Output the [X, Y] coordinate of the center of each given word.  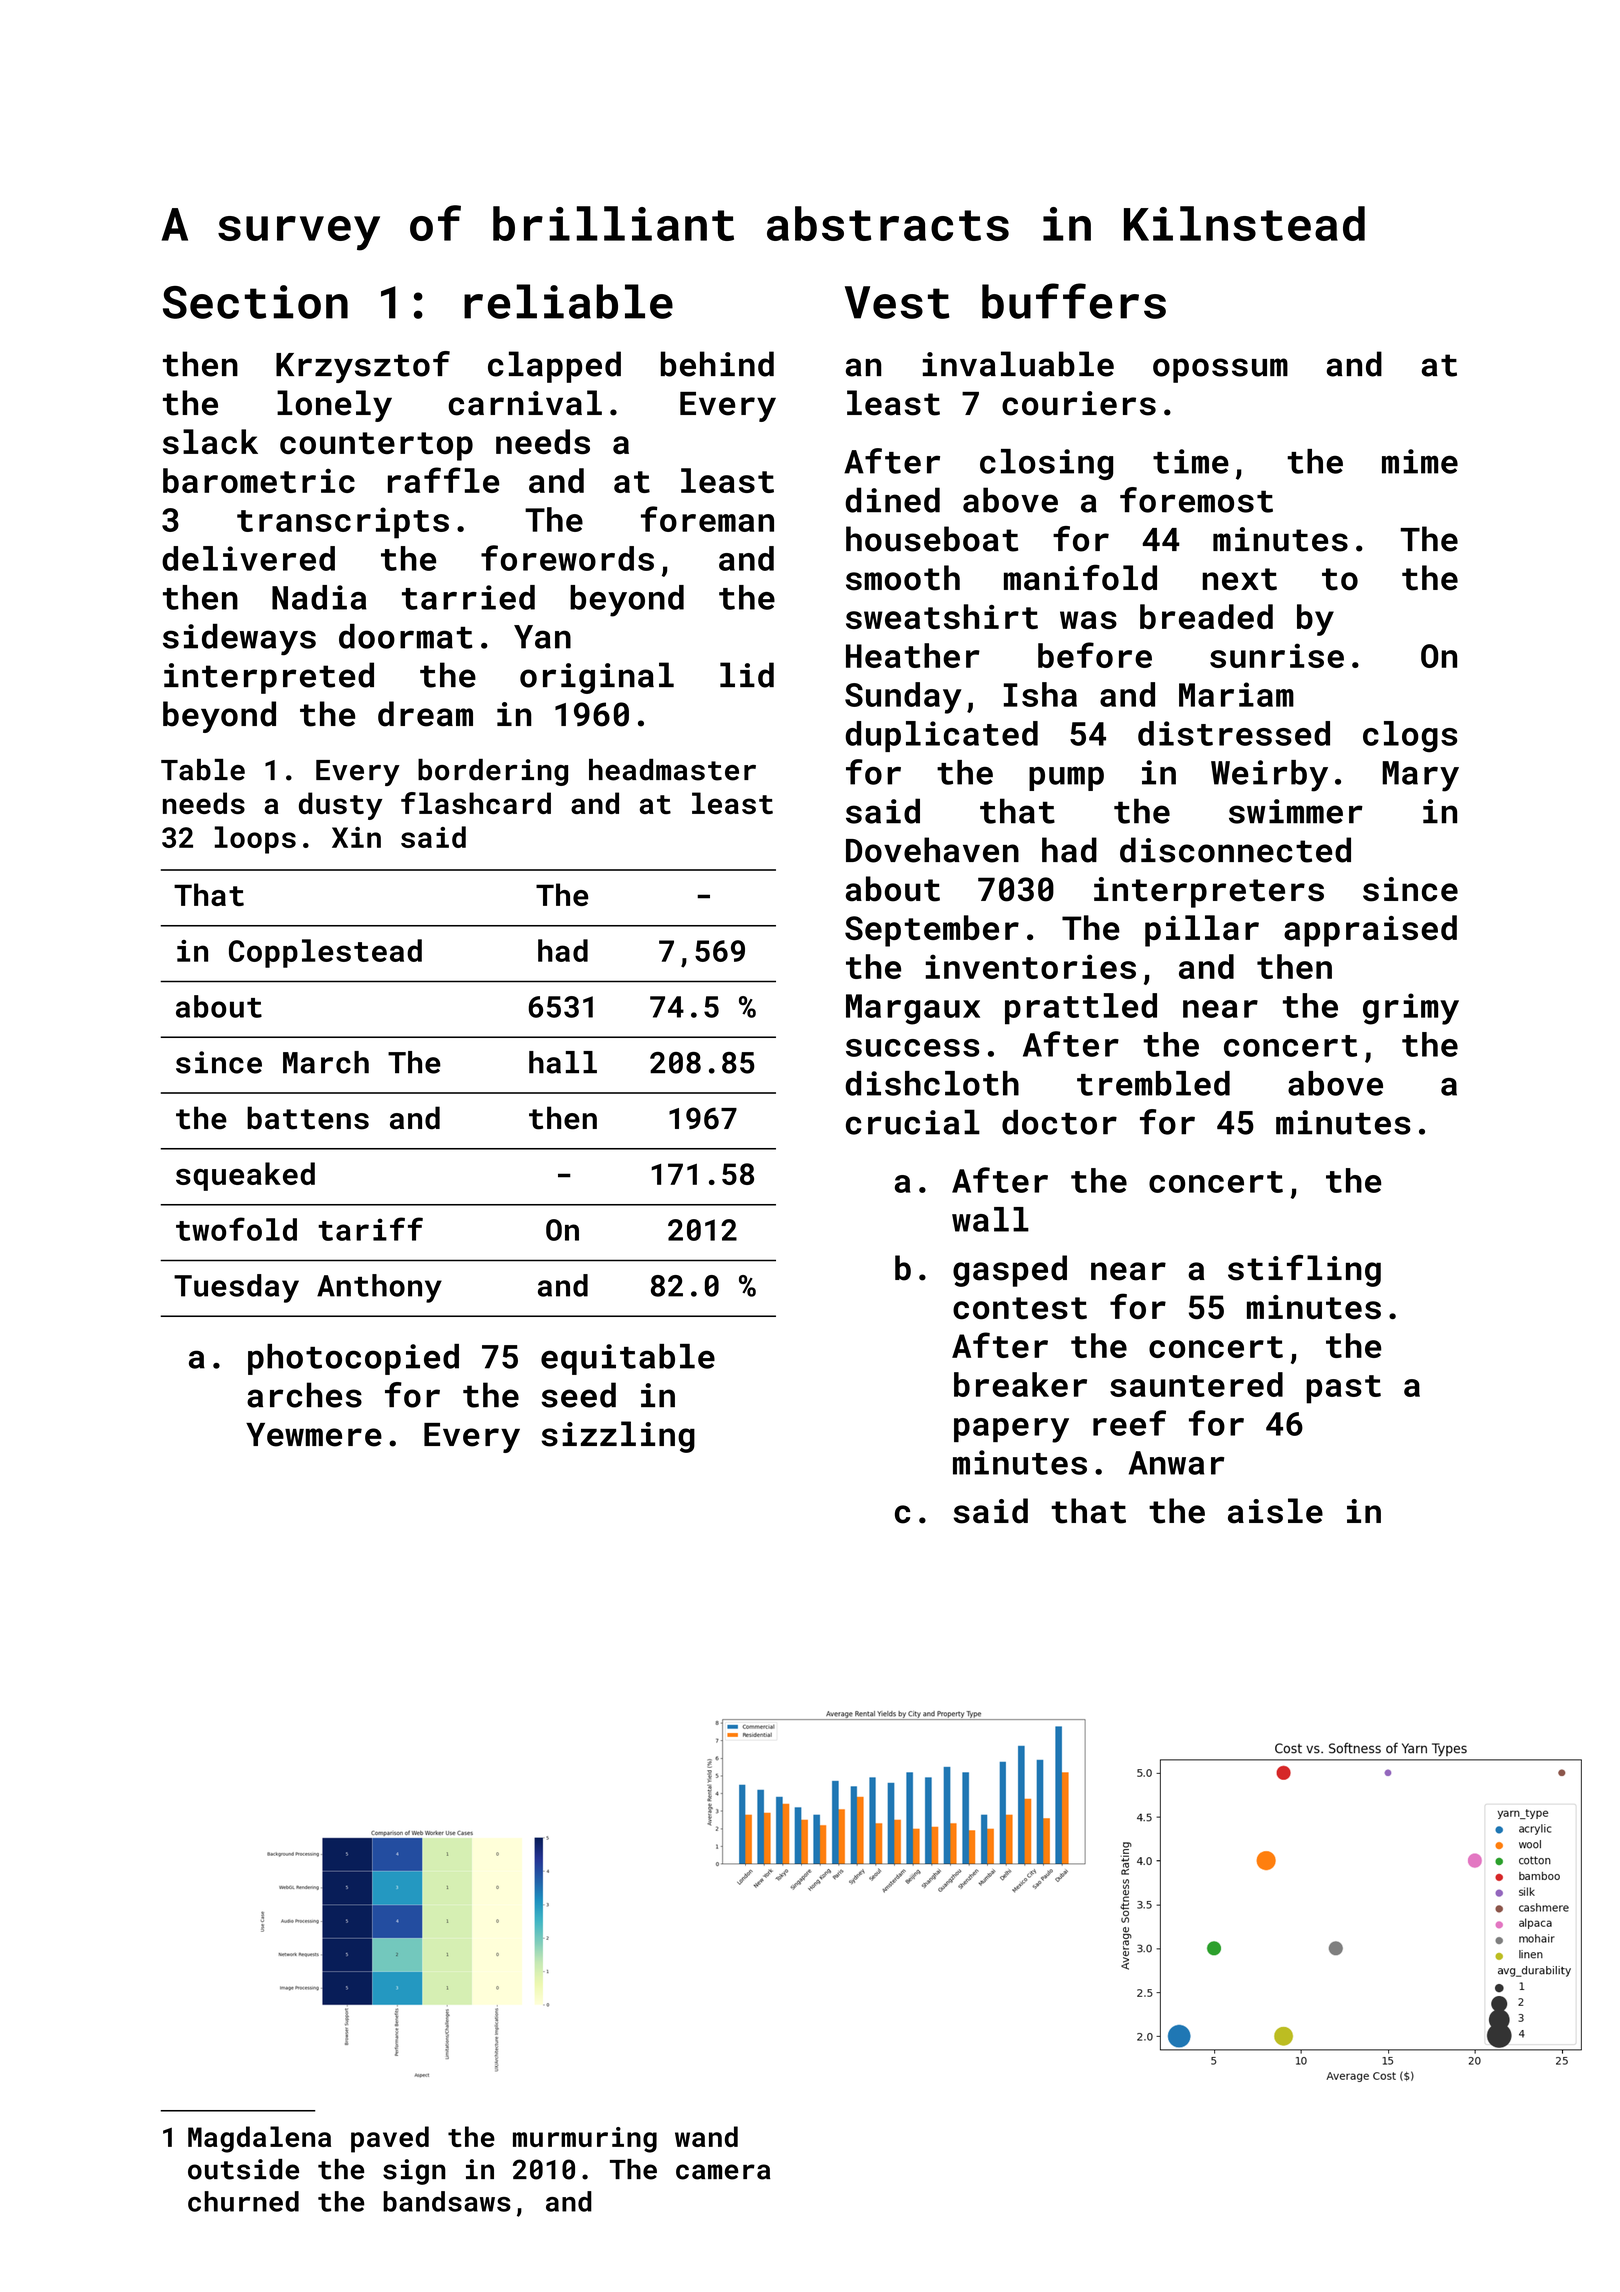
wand [706, 2136]
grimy [1411, 1009]
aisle [1275, 1511]
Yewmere [314, 1435]
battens [308, 1118]
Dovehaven [932, 850]
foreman [707, 519]
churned [243, 2201]
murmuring [585, 2140]
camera [723, 2172]
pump [1066, 779]
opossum [1220, 370]
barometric [259, 480]
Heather [913, 655]
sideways [239, 640]
